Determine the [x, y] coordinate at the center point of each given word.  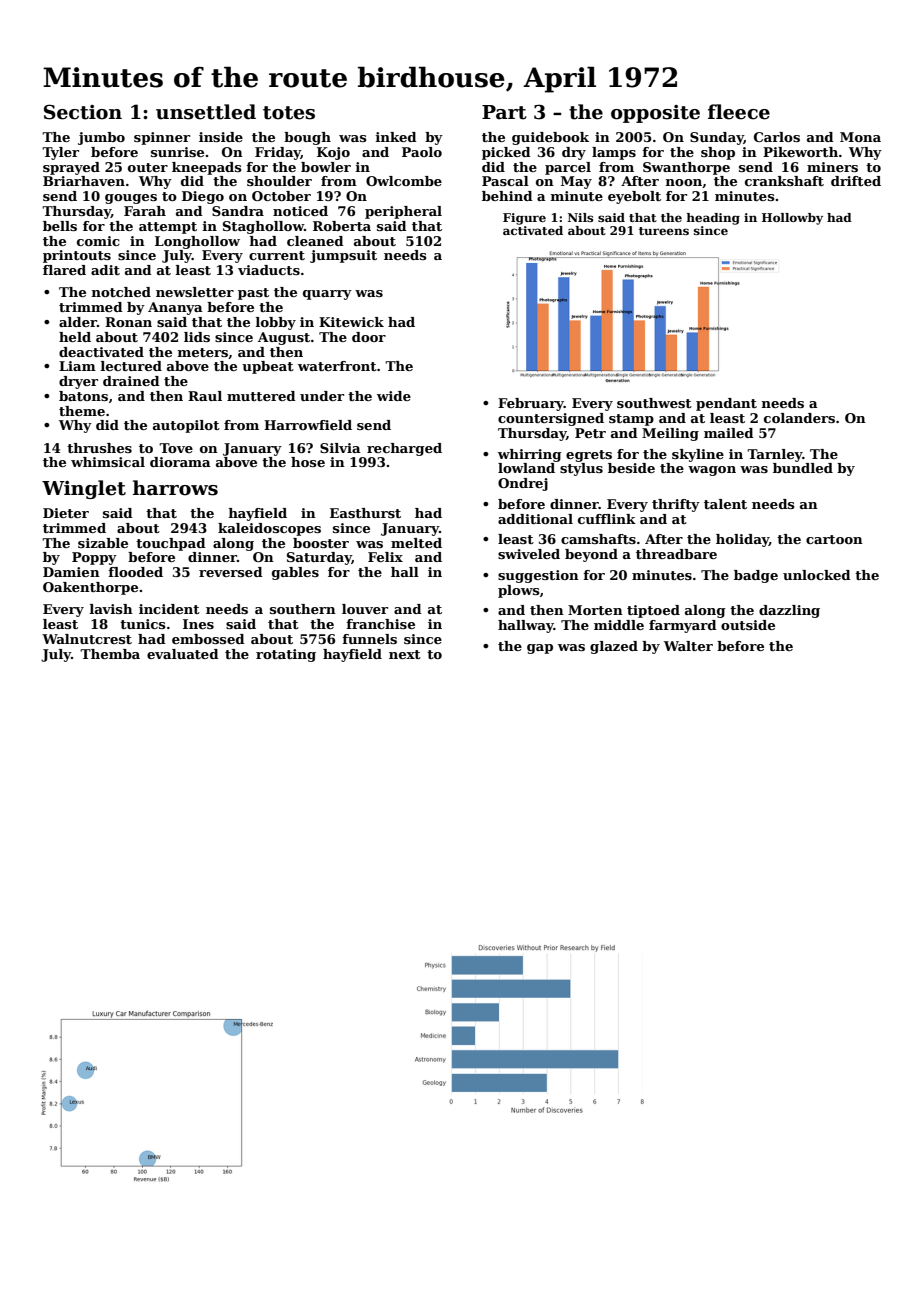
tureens [664, 231]
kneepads [207, 168]
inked [396, 137]
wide [394, 396]
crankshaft [784, 181]
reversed [231, 572]
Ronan [128, 322]
